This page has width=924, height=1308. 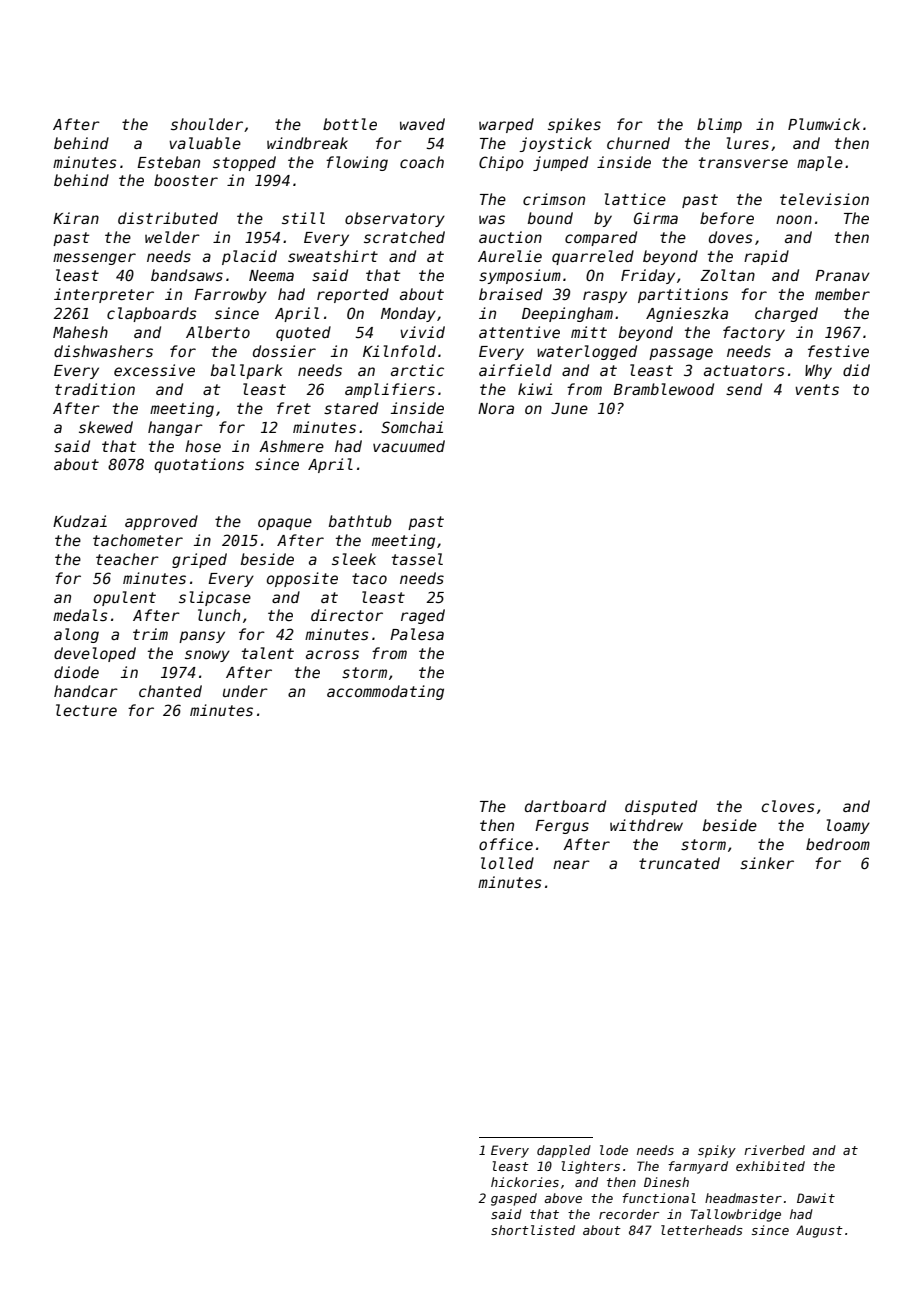 I want to click on shoulder, so click(x=207, y=124).
